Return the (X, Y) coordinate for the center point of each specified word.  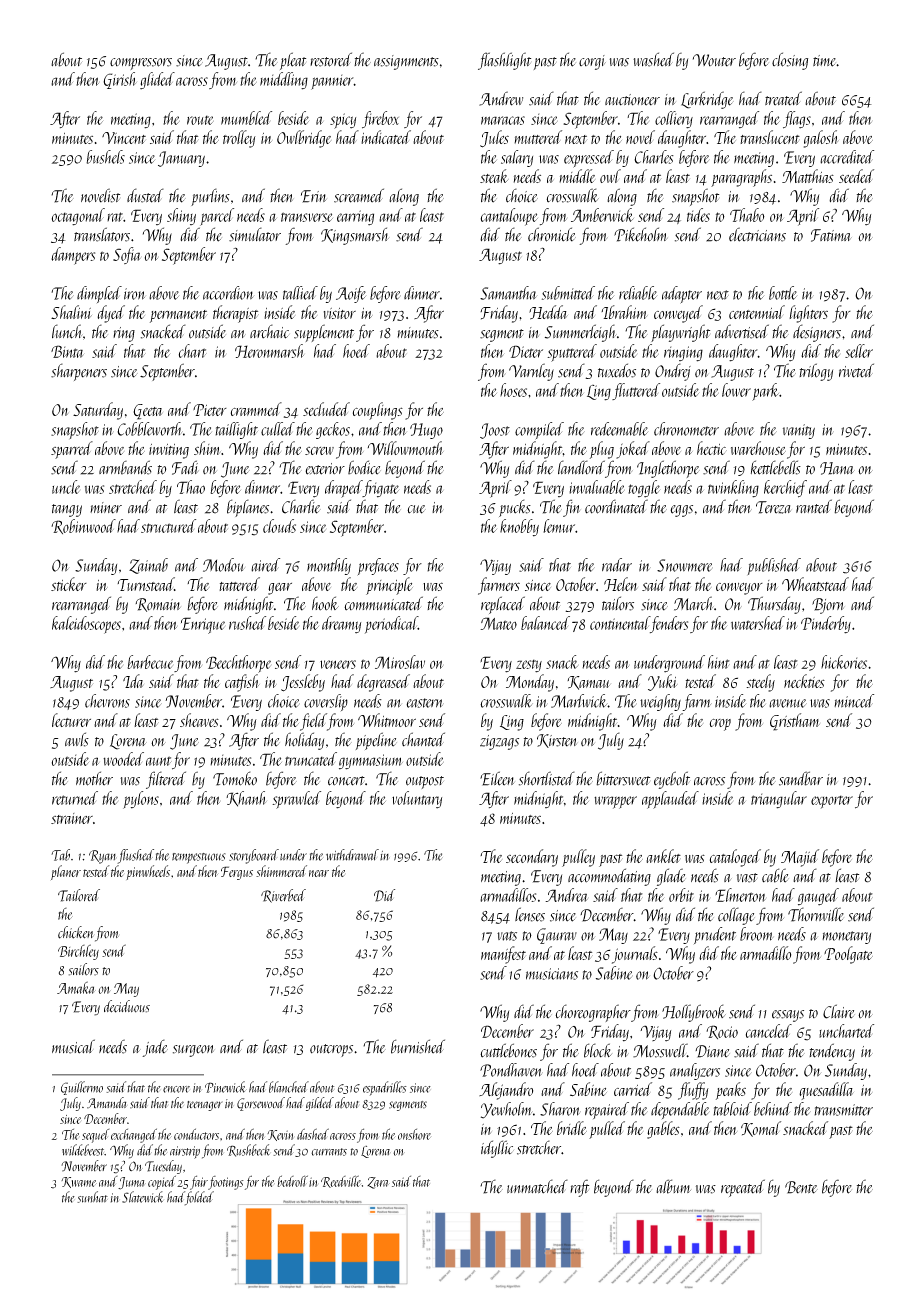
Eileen (497, 778)
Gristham (795, 722)
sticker (69, 584)
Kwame (79, 1182)
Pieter (210, 410)
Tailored (79, 895)
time (825, 61)
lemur (559, 526)
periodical (391, 625)
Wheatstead (815, 584)
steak (494, 176)
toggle (644, 489)
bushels (105, 157)
